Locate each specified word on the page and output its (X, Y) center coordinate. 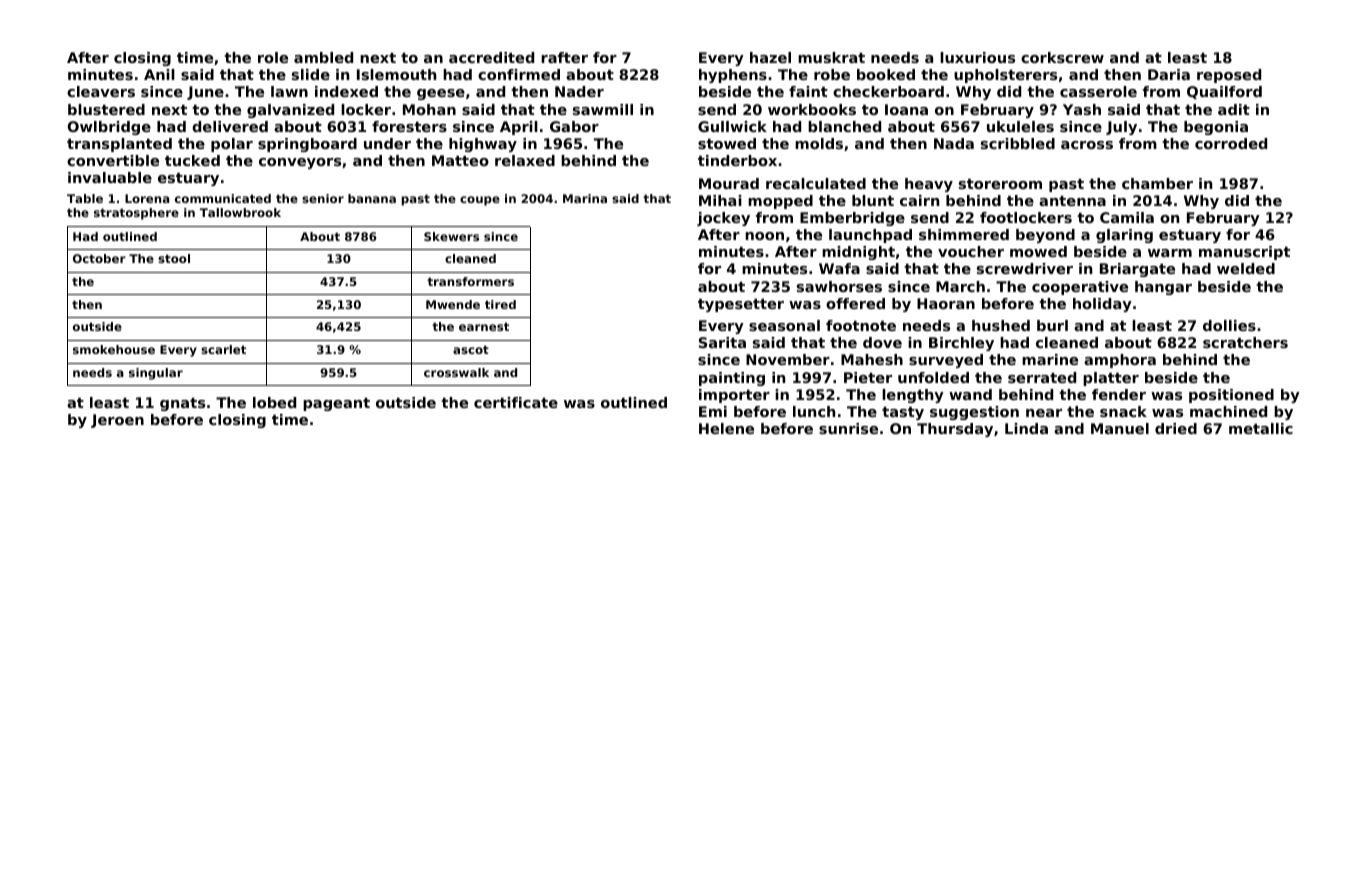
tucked (192, 160)
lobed (274, 402)
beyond (1045, 236)
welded (1246, 268)
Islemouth (396, 74)
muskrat (831, 57)
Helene (726, 428)
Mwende (453, 304)
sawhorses (839, 286)
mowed (1038, 251)
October (99, 258)
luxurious (977, 57)
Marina (585, 198)
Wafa (839, 268)
